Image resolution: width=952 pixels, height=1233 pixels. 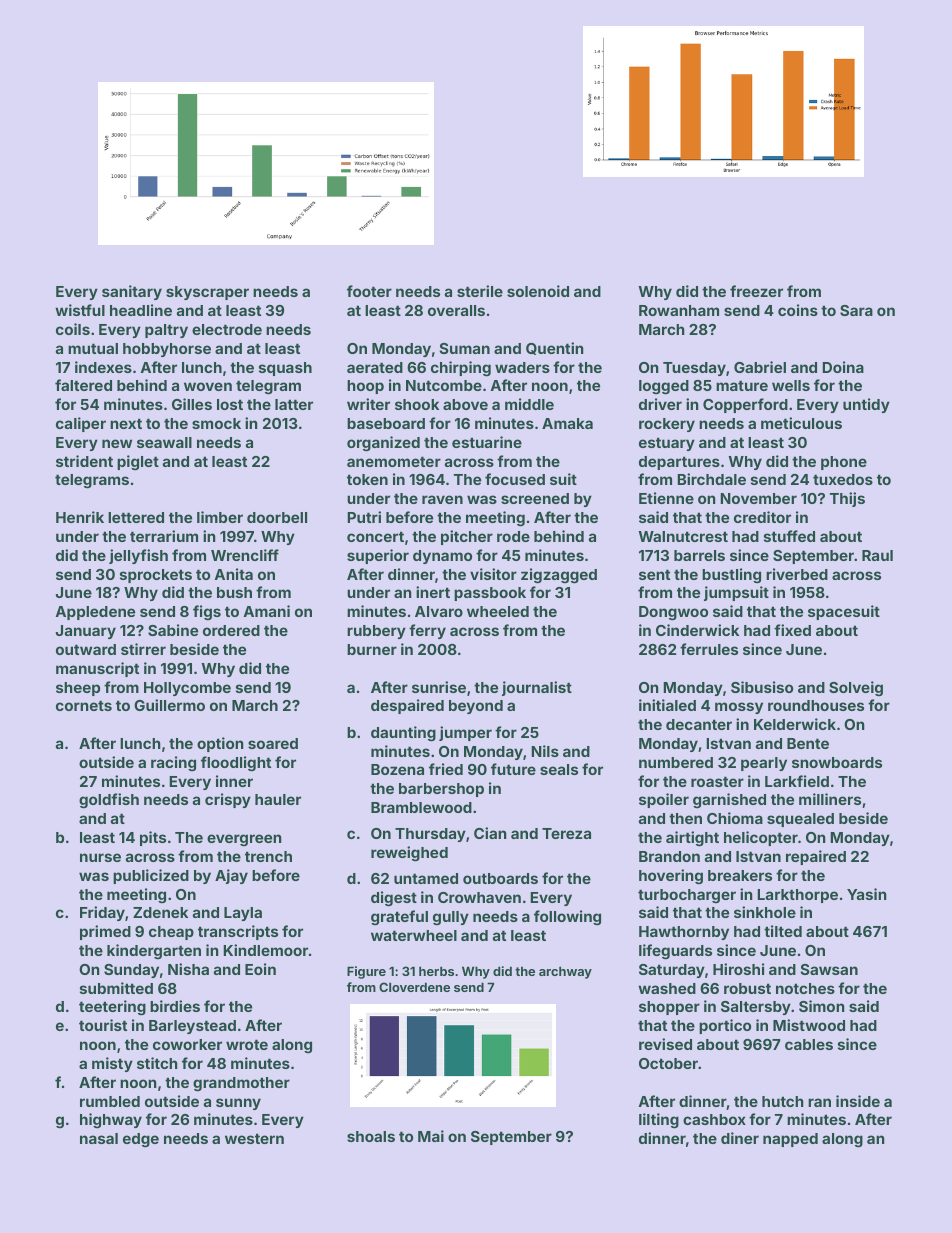 What do you see at coordinates (756, 291) in the screenshot?
I see `freezer` at bounding box center [756, 291].
